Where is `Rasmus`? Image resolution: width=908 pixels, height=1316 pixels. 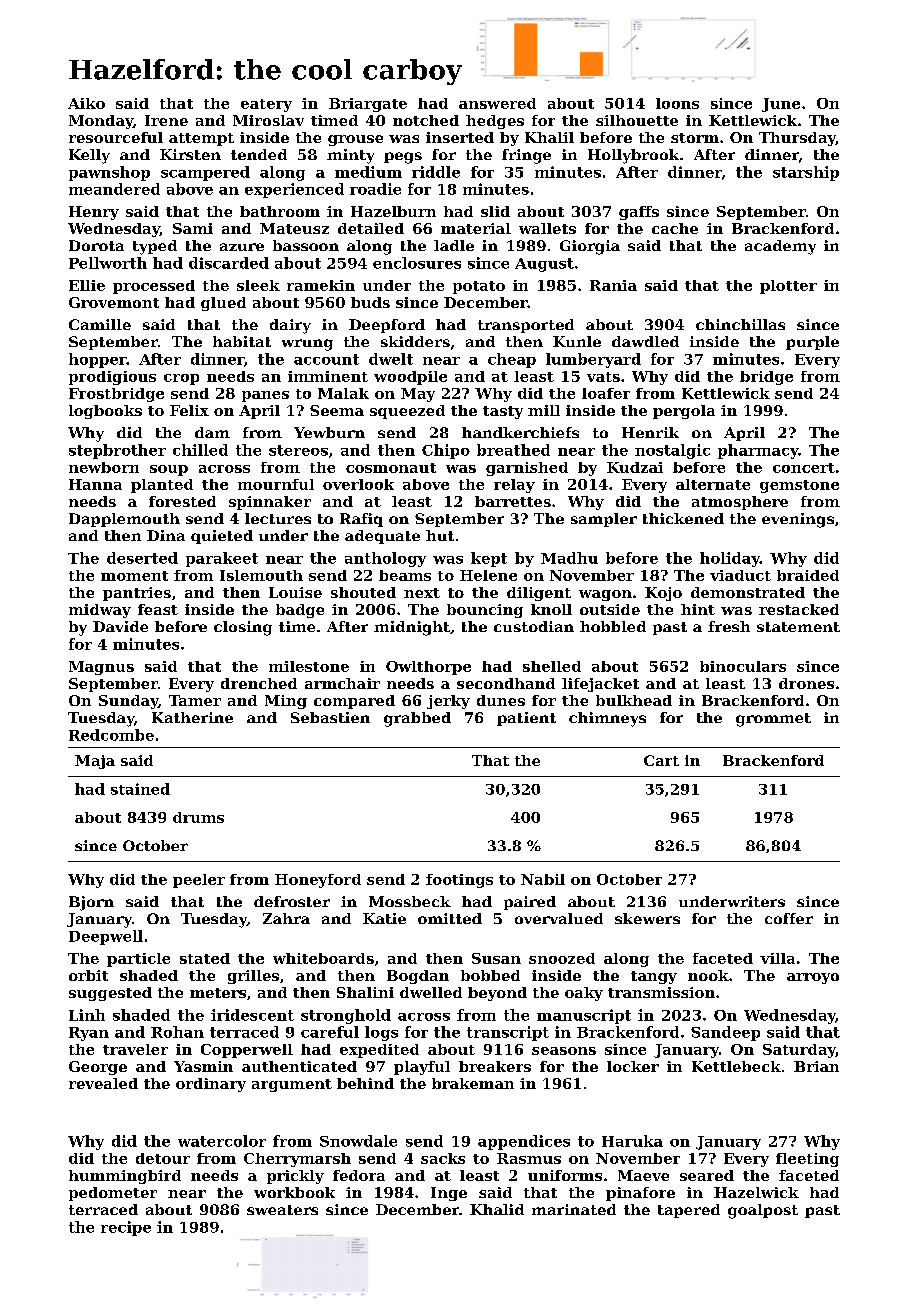 Rasmus is located at coordinates (529, 1158).
